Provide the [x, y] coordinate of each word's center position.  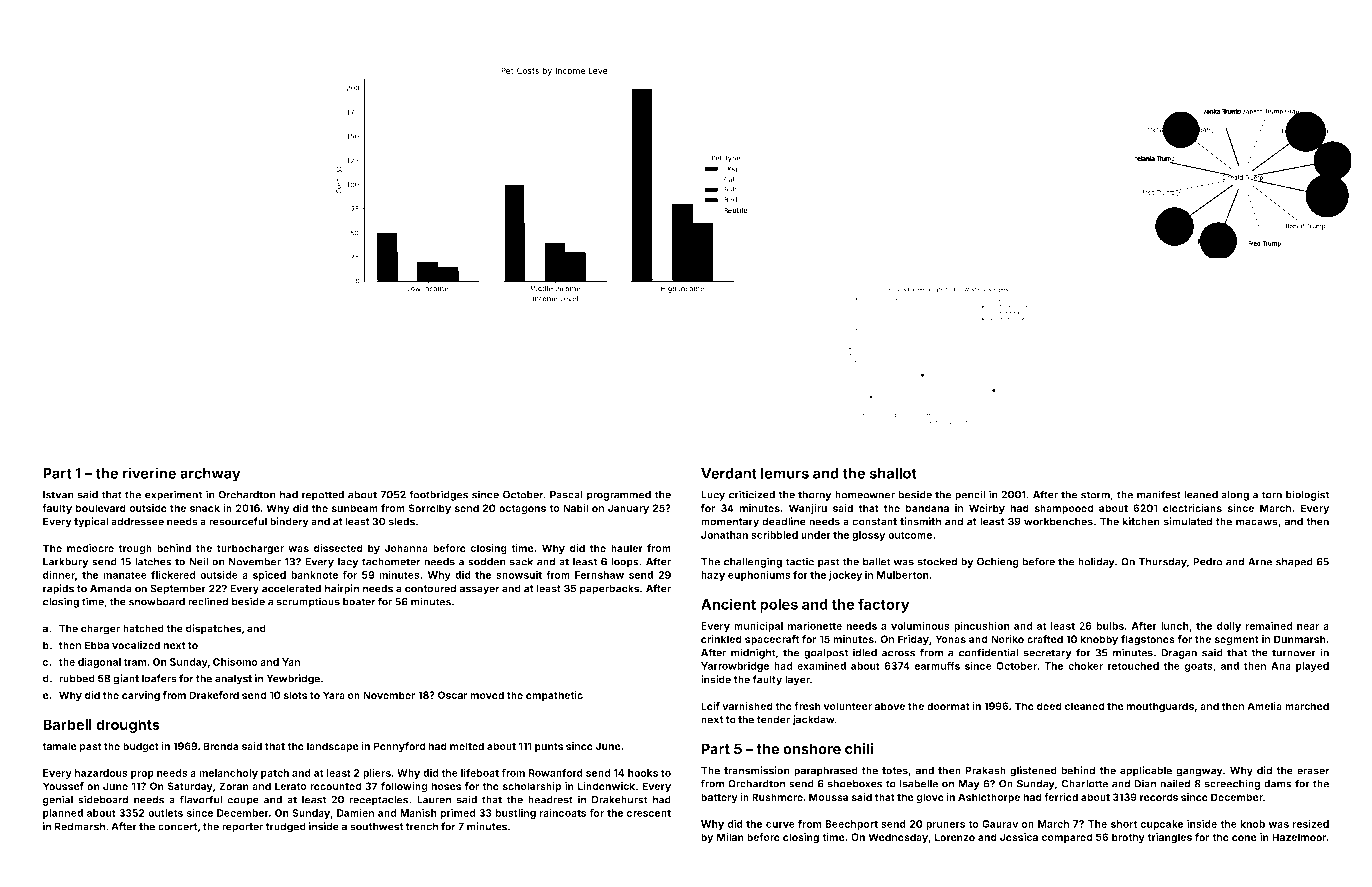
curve [780, 825]
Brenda [221, 746]
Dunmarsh [1300, 639]
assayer [480, 590]
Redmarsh [80, 826]
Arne [1260, 562]
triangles [1169, 838]
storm [1095, 495]
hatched [143, 628]
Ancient [728, 604]
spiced [269, 576]
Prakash [985, 770]
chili [859, 749]
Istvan [58, 495]
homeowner [865, 495]
